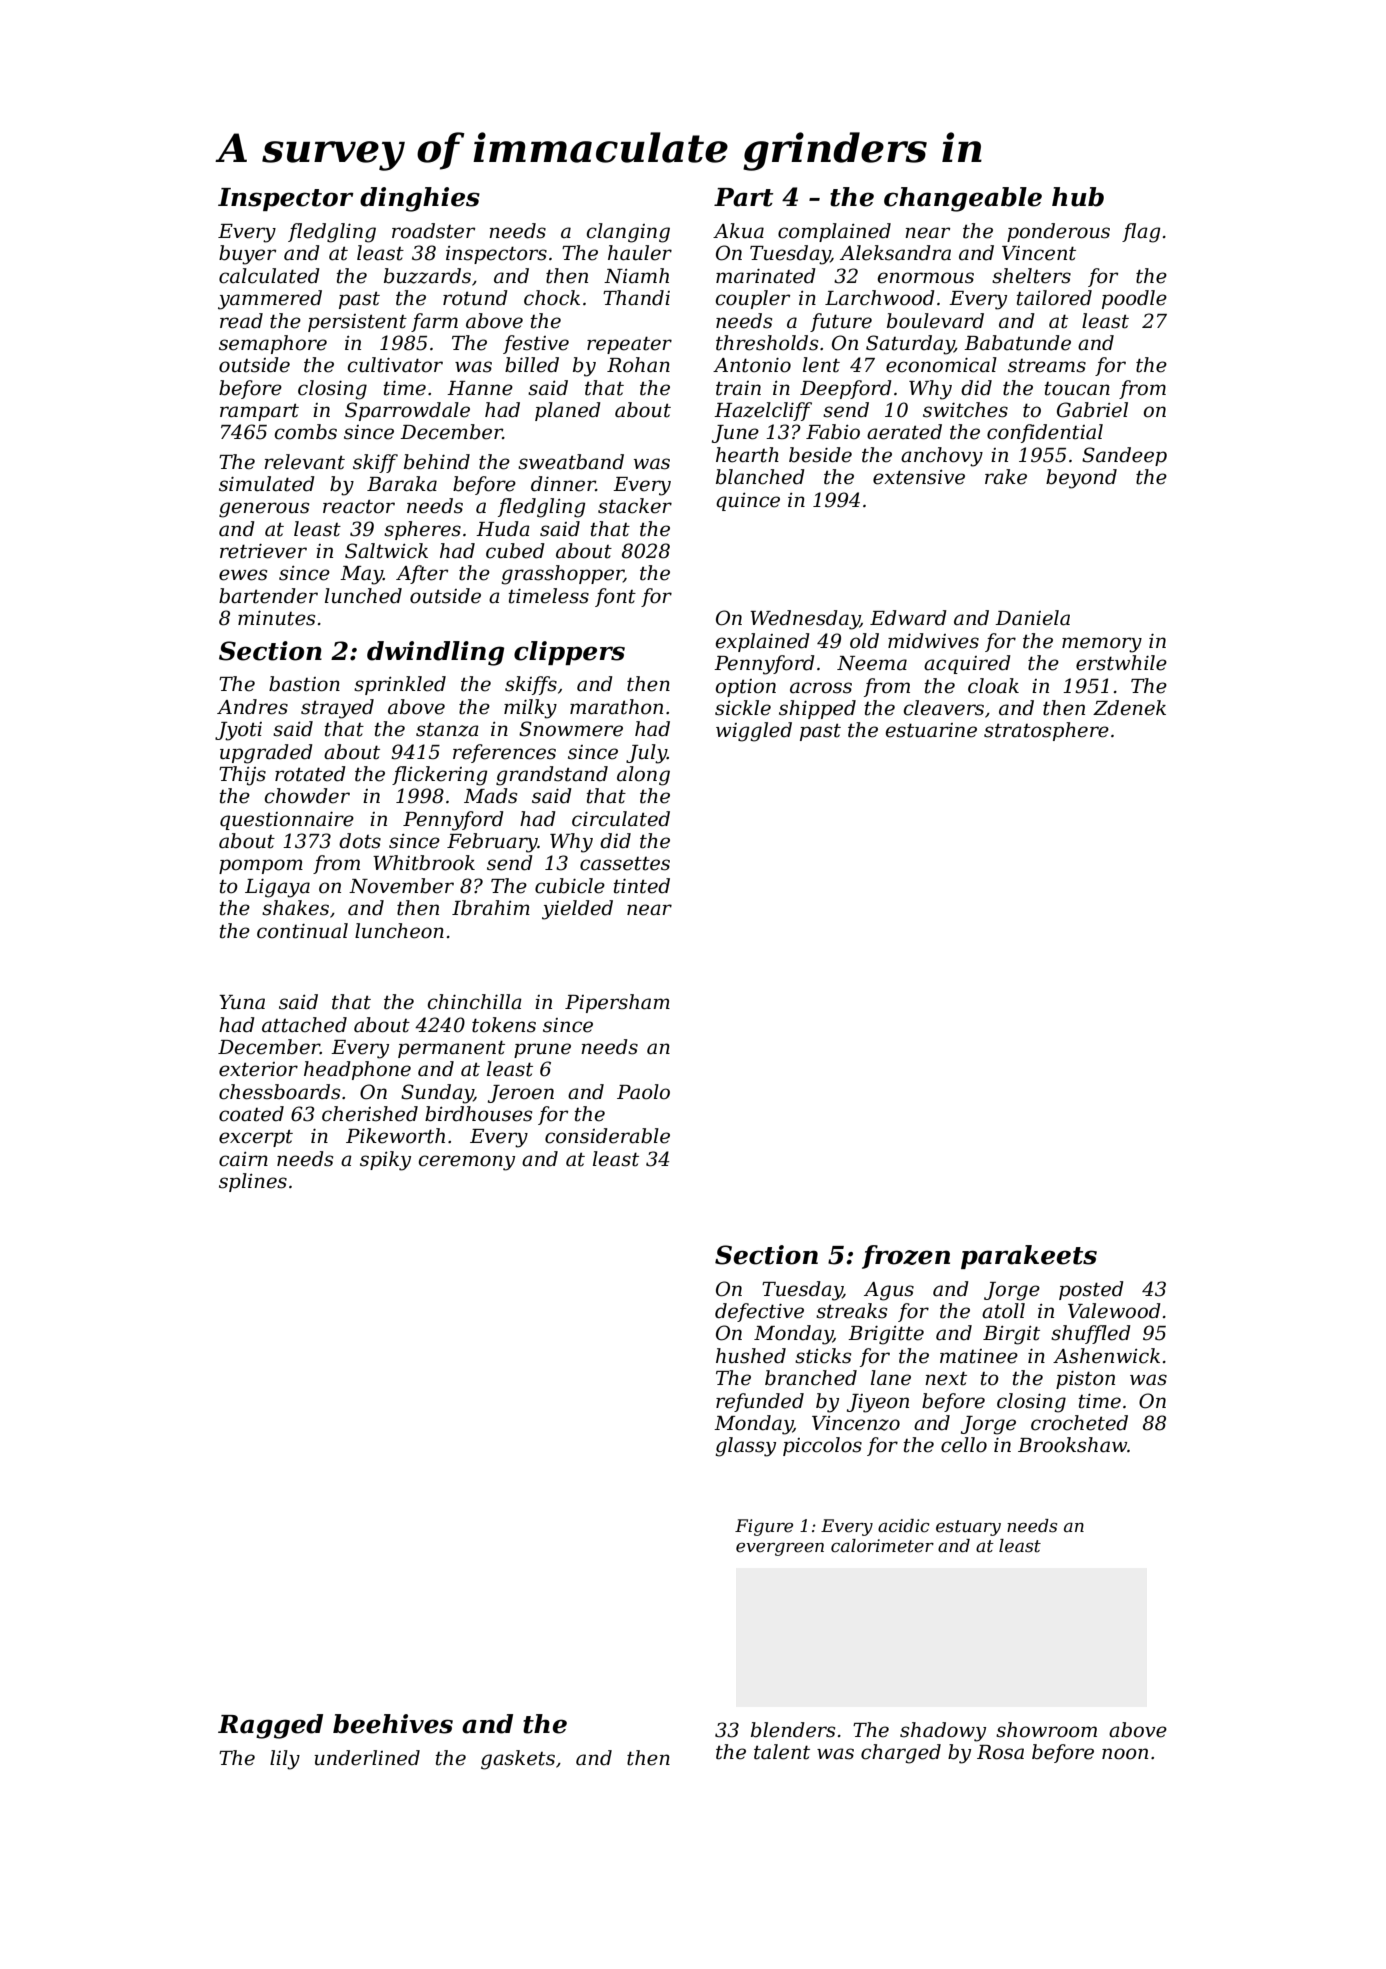 The image size is (1386, 1969). What do you see at coordinates (337, 709) in the screenshot?
I see `strayed` at bounding box center [337, 709].
